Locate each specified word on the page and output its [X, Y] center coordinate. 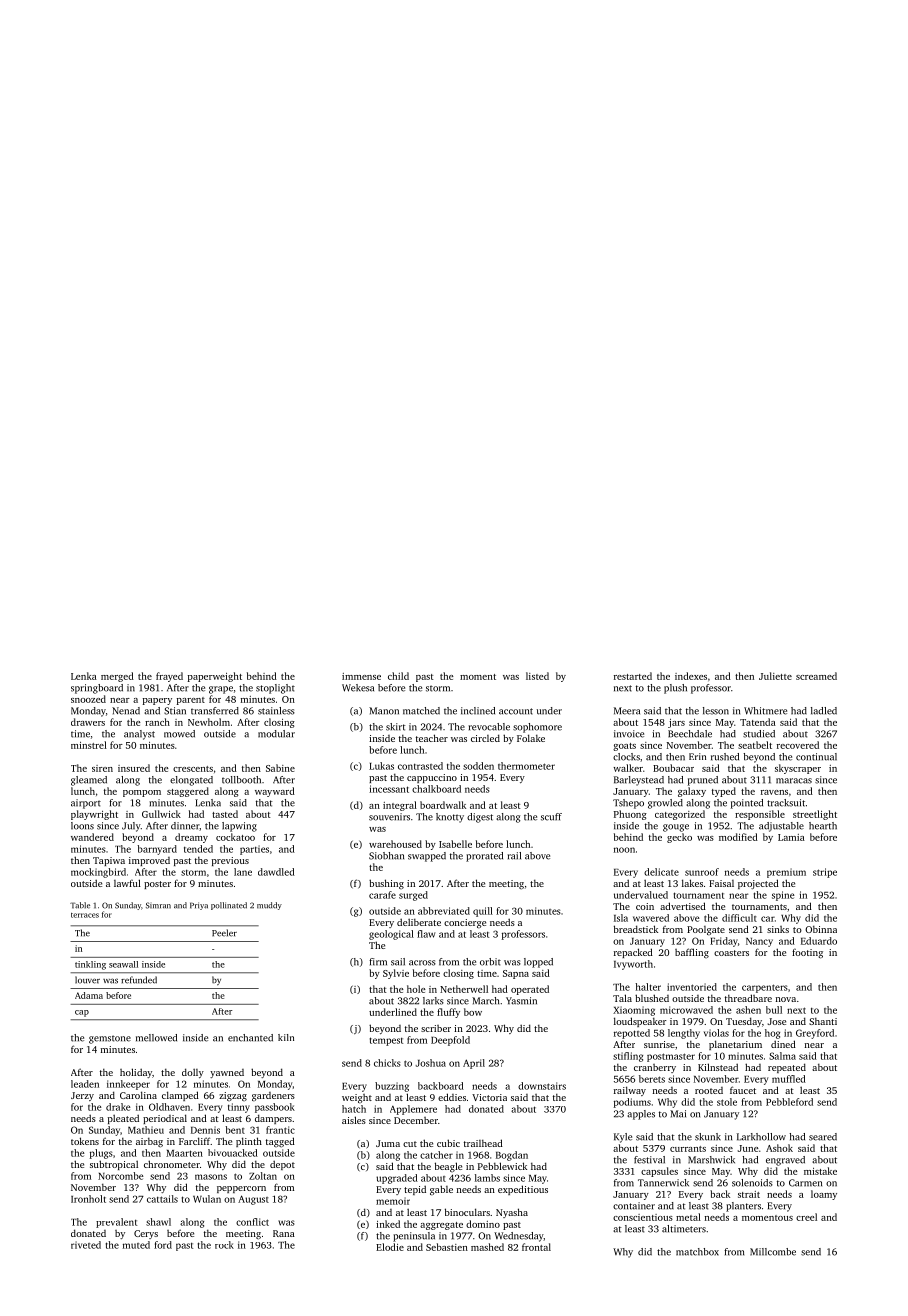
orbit [490, 962]
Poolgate [706, 931]
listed [537, 676]
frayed [169, 677]
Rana [284, 1233]
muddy [269, 906]
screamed [816, 676]
